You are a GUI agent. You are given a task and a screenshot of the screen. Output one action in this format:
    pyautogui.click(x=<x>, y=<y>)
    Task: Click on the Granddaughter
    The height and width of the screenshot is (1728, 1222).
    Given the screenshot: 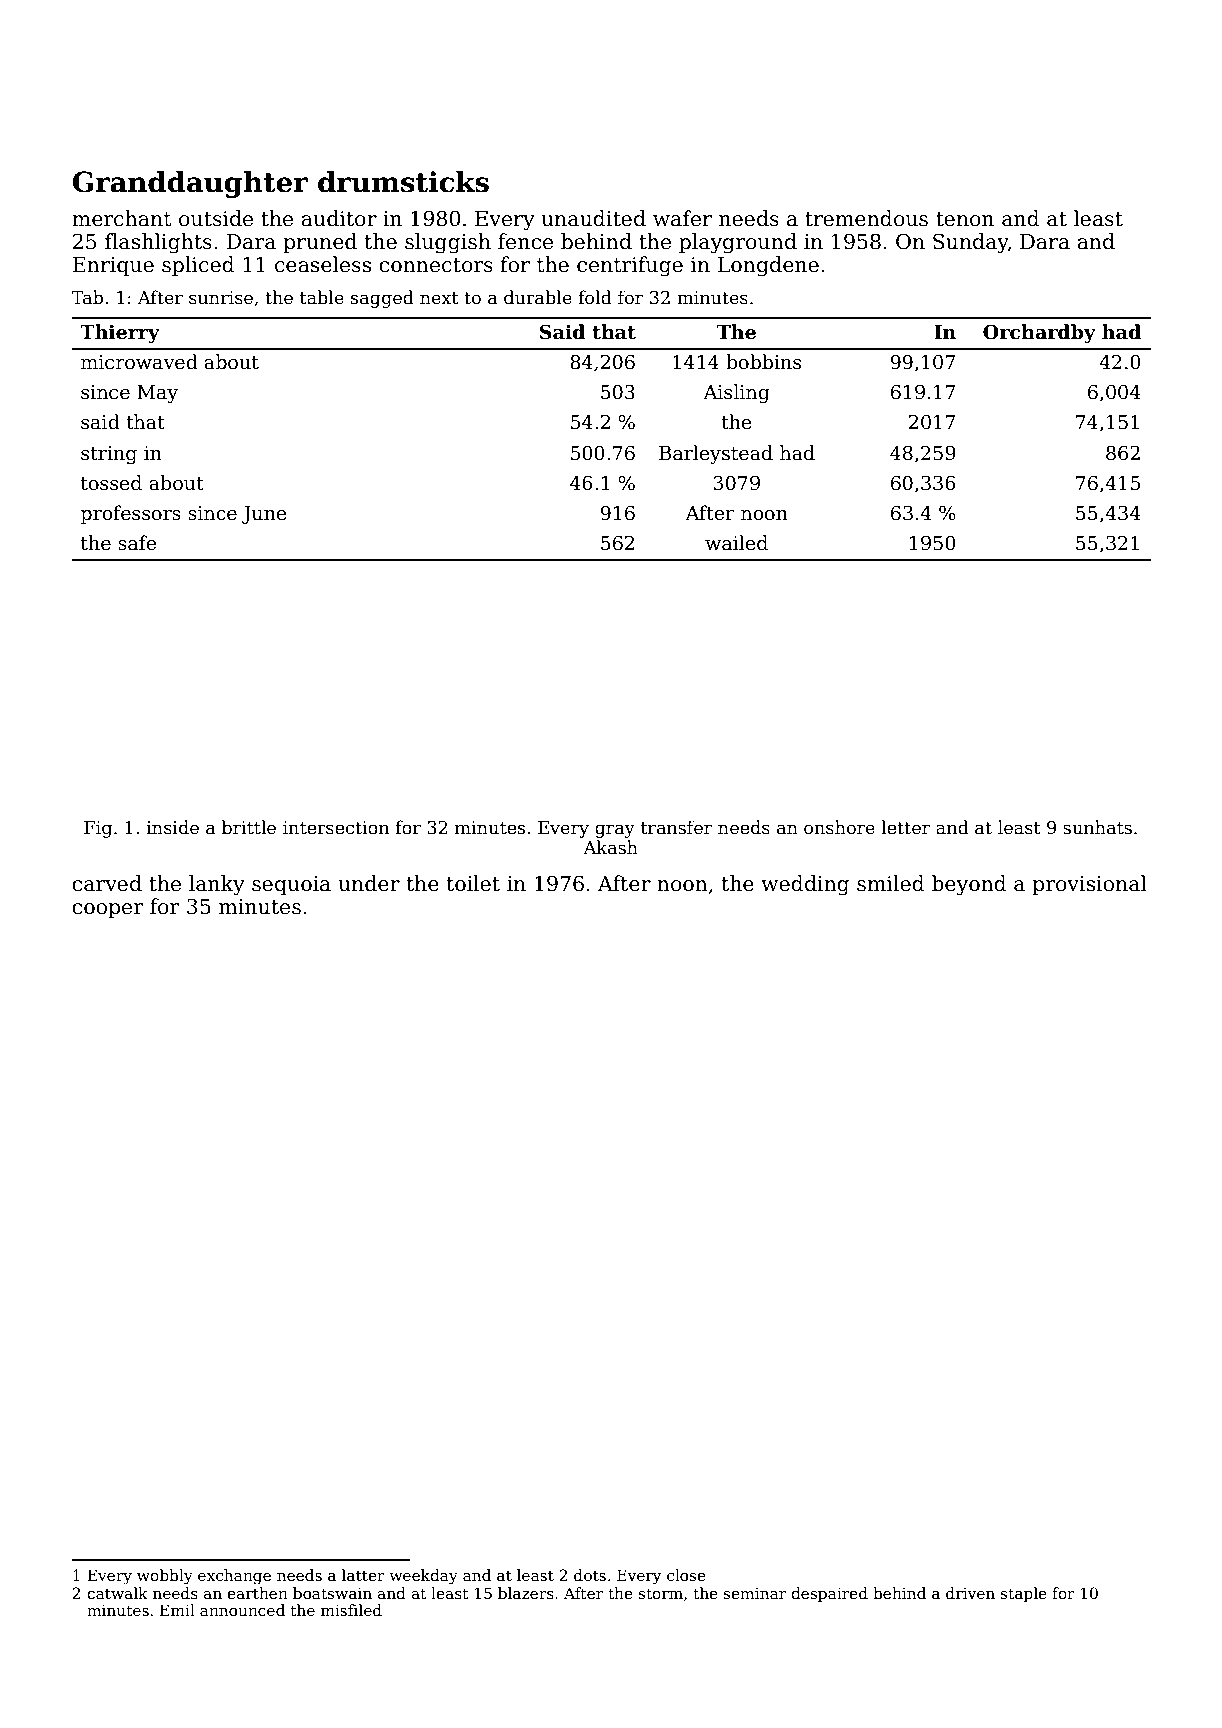 What is the action you would take?
    pyautogui.click(x=190, y=184)
